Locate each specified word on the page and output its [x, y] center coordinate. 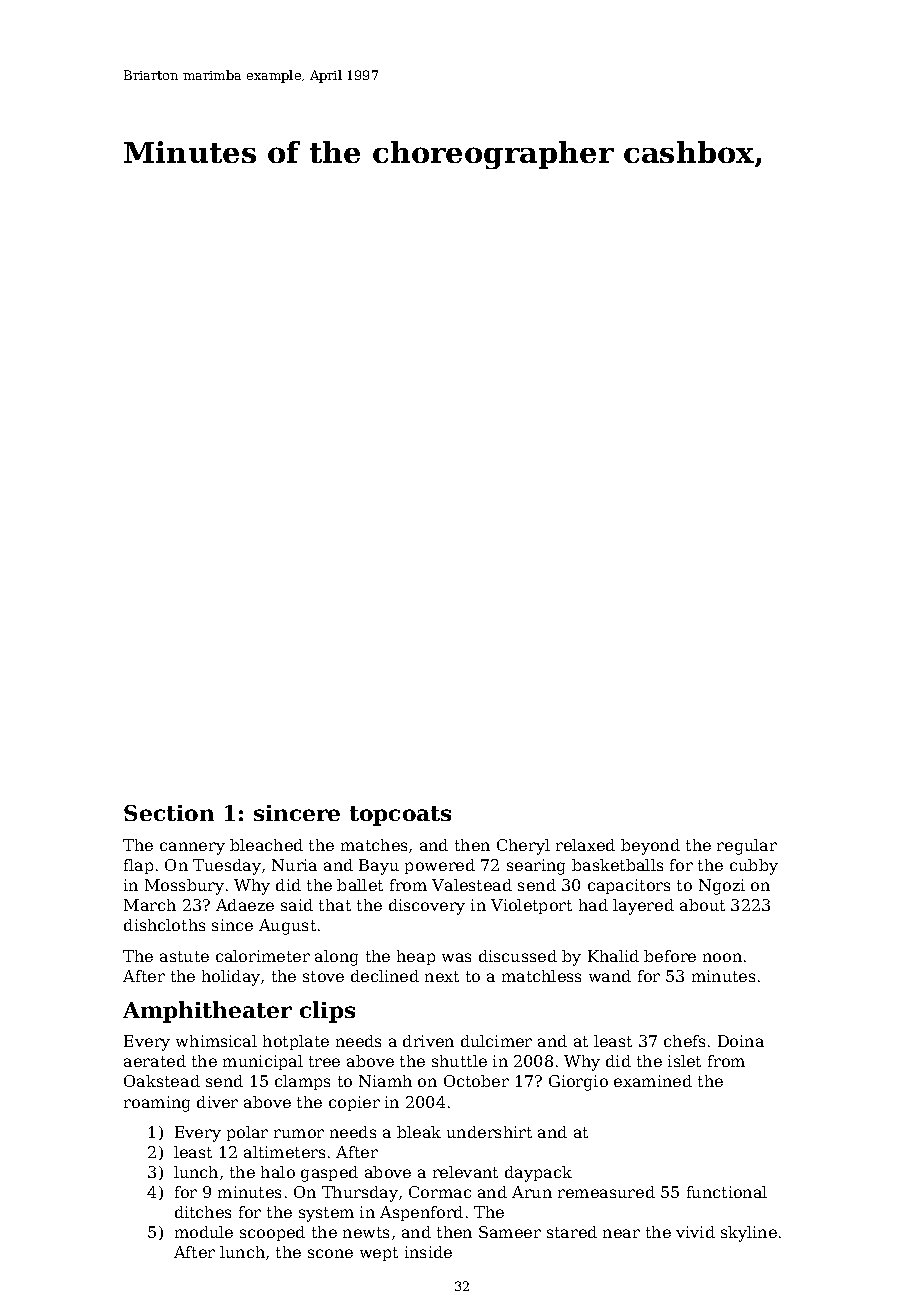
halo [278, 1172]
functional [727, 1192]
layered [643, 907]
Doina [741, 1041]
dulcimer [496, 1041]
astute [184, 956]
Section [169, 813]
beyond [650, 847]
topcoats [400, 816]
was [456, 957]
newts [366, 1232]
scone [330, 1253]
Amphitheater [207, 1012]
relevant [465, 1172]
